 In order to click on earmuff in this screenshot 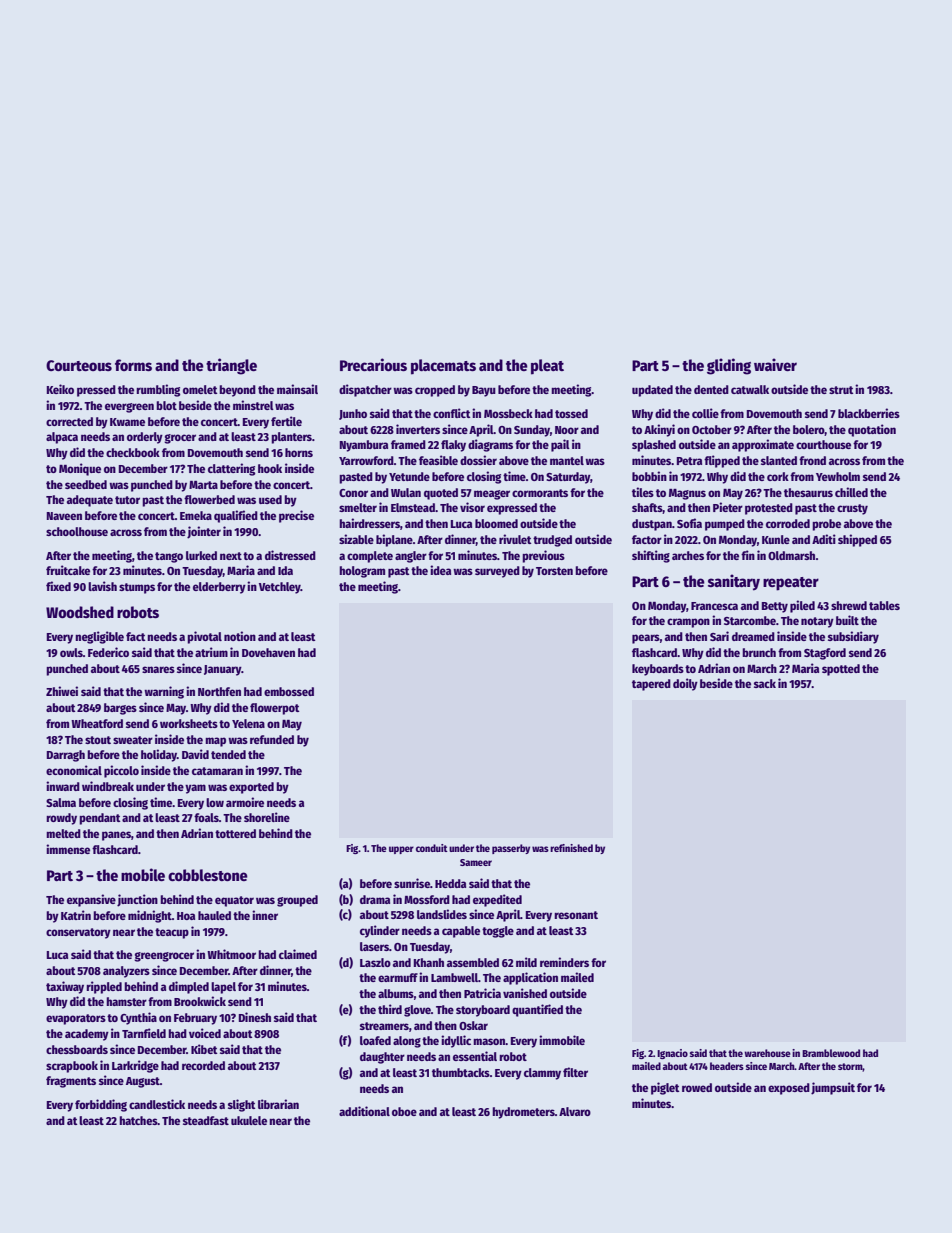, I will do `click(398, 977)`.
